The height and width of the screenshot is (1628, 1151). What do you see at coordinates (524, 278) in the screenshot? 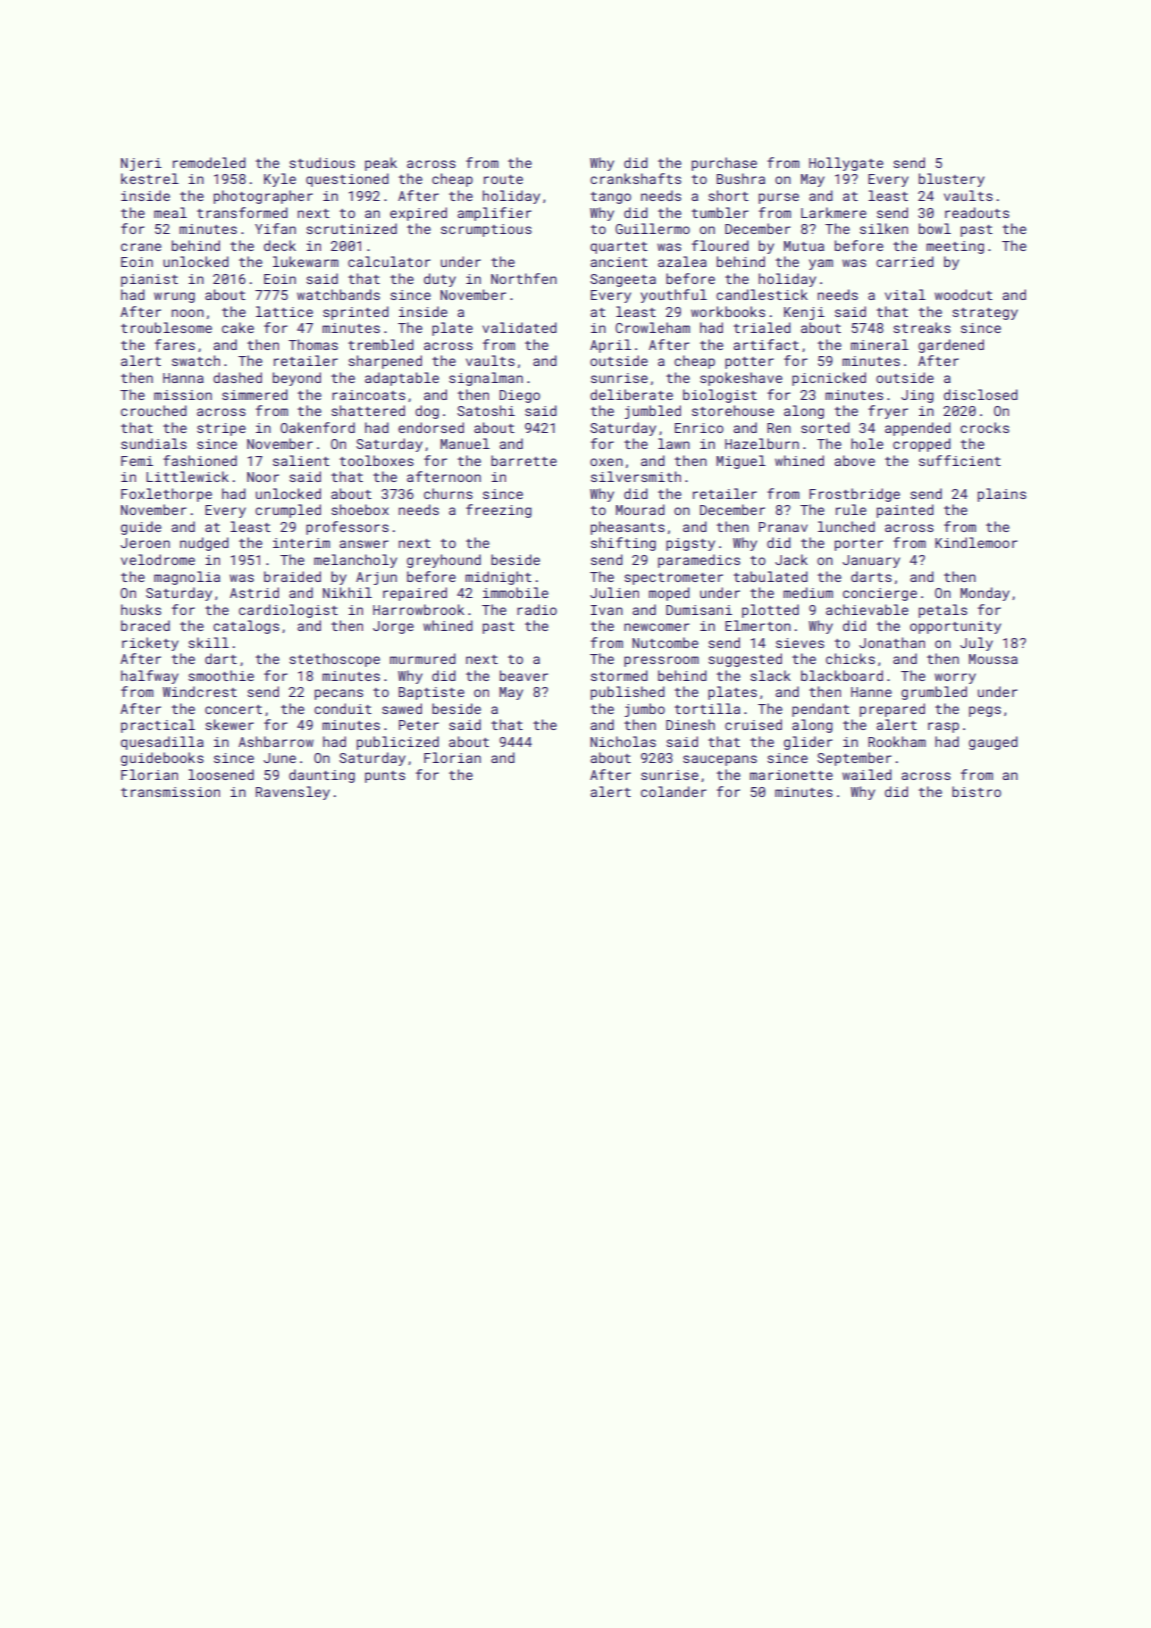
I see `Northfen` at bounding box center [524, 278].
